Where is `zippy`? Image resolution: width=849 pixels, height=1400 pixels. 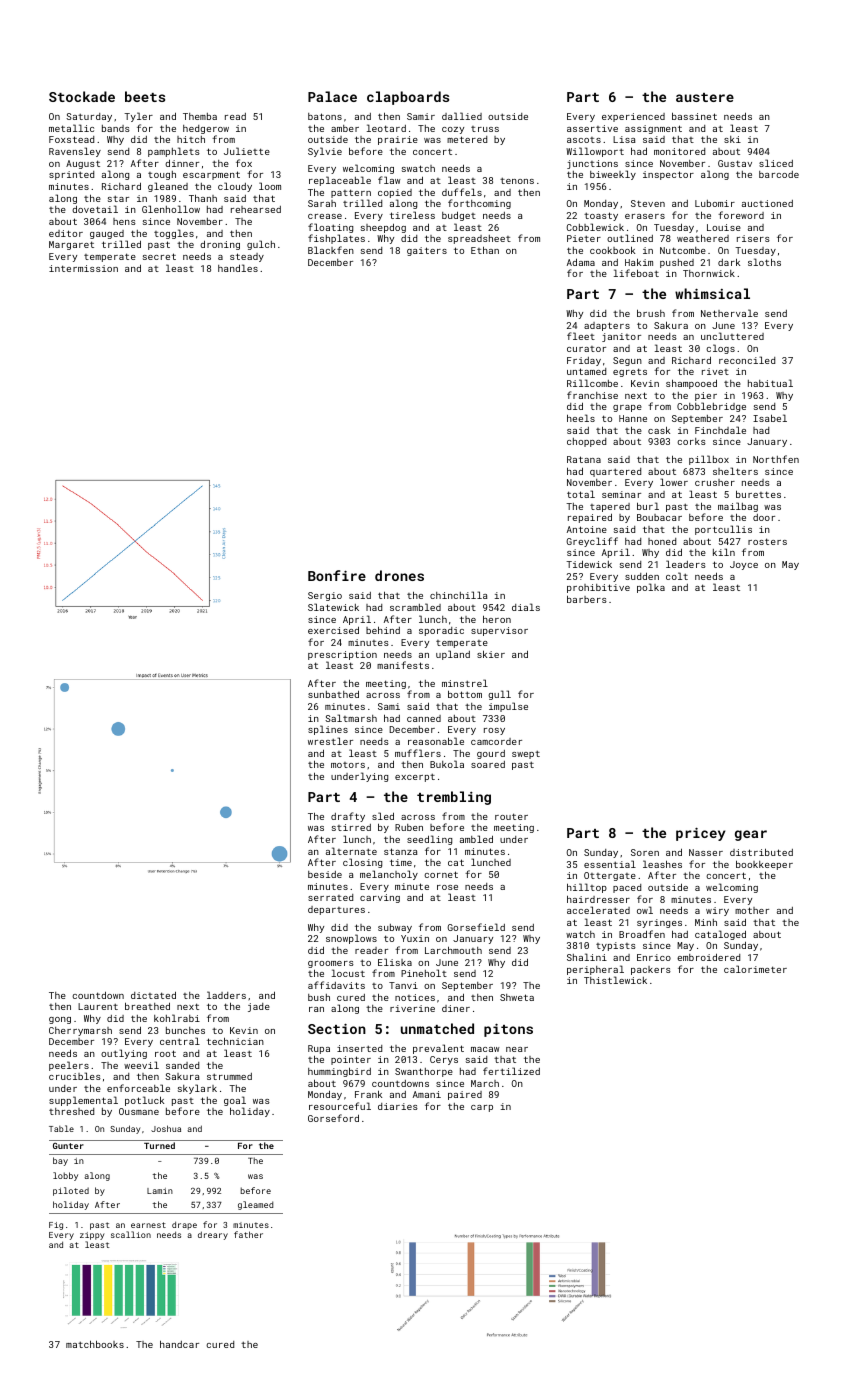 zippy is located at coordinates (92, 1236).
